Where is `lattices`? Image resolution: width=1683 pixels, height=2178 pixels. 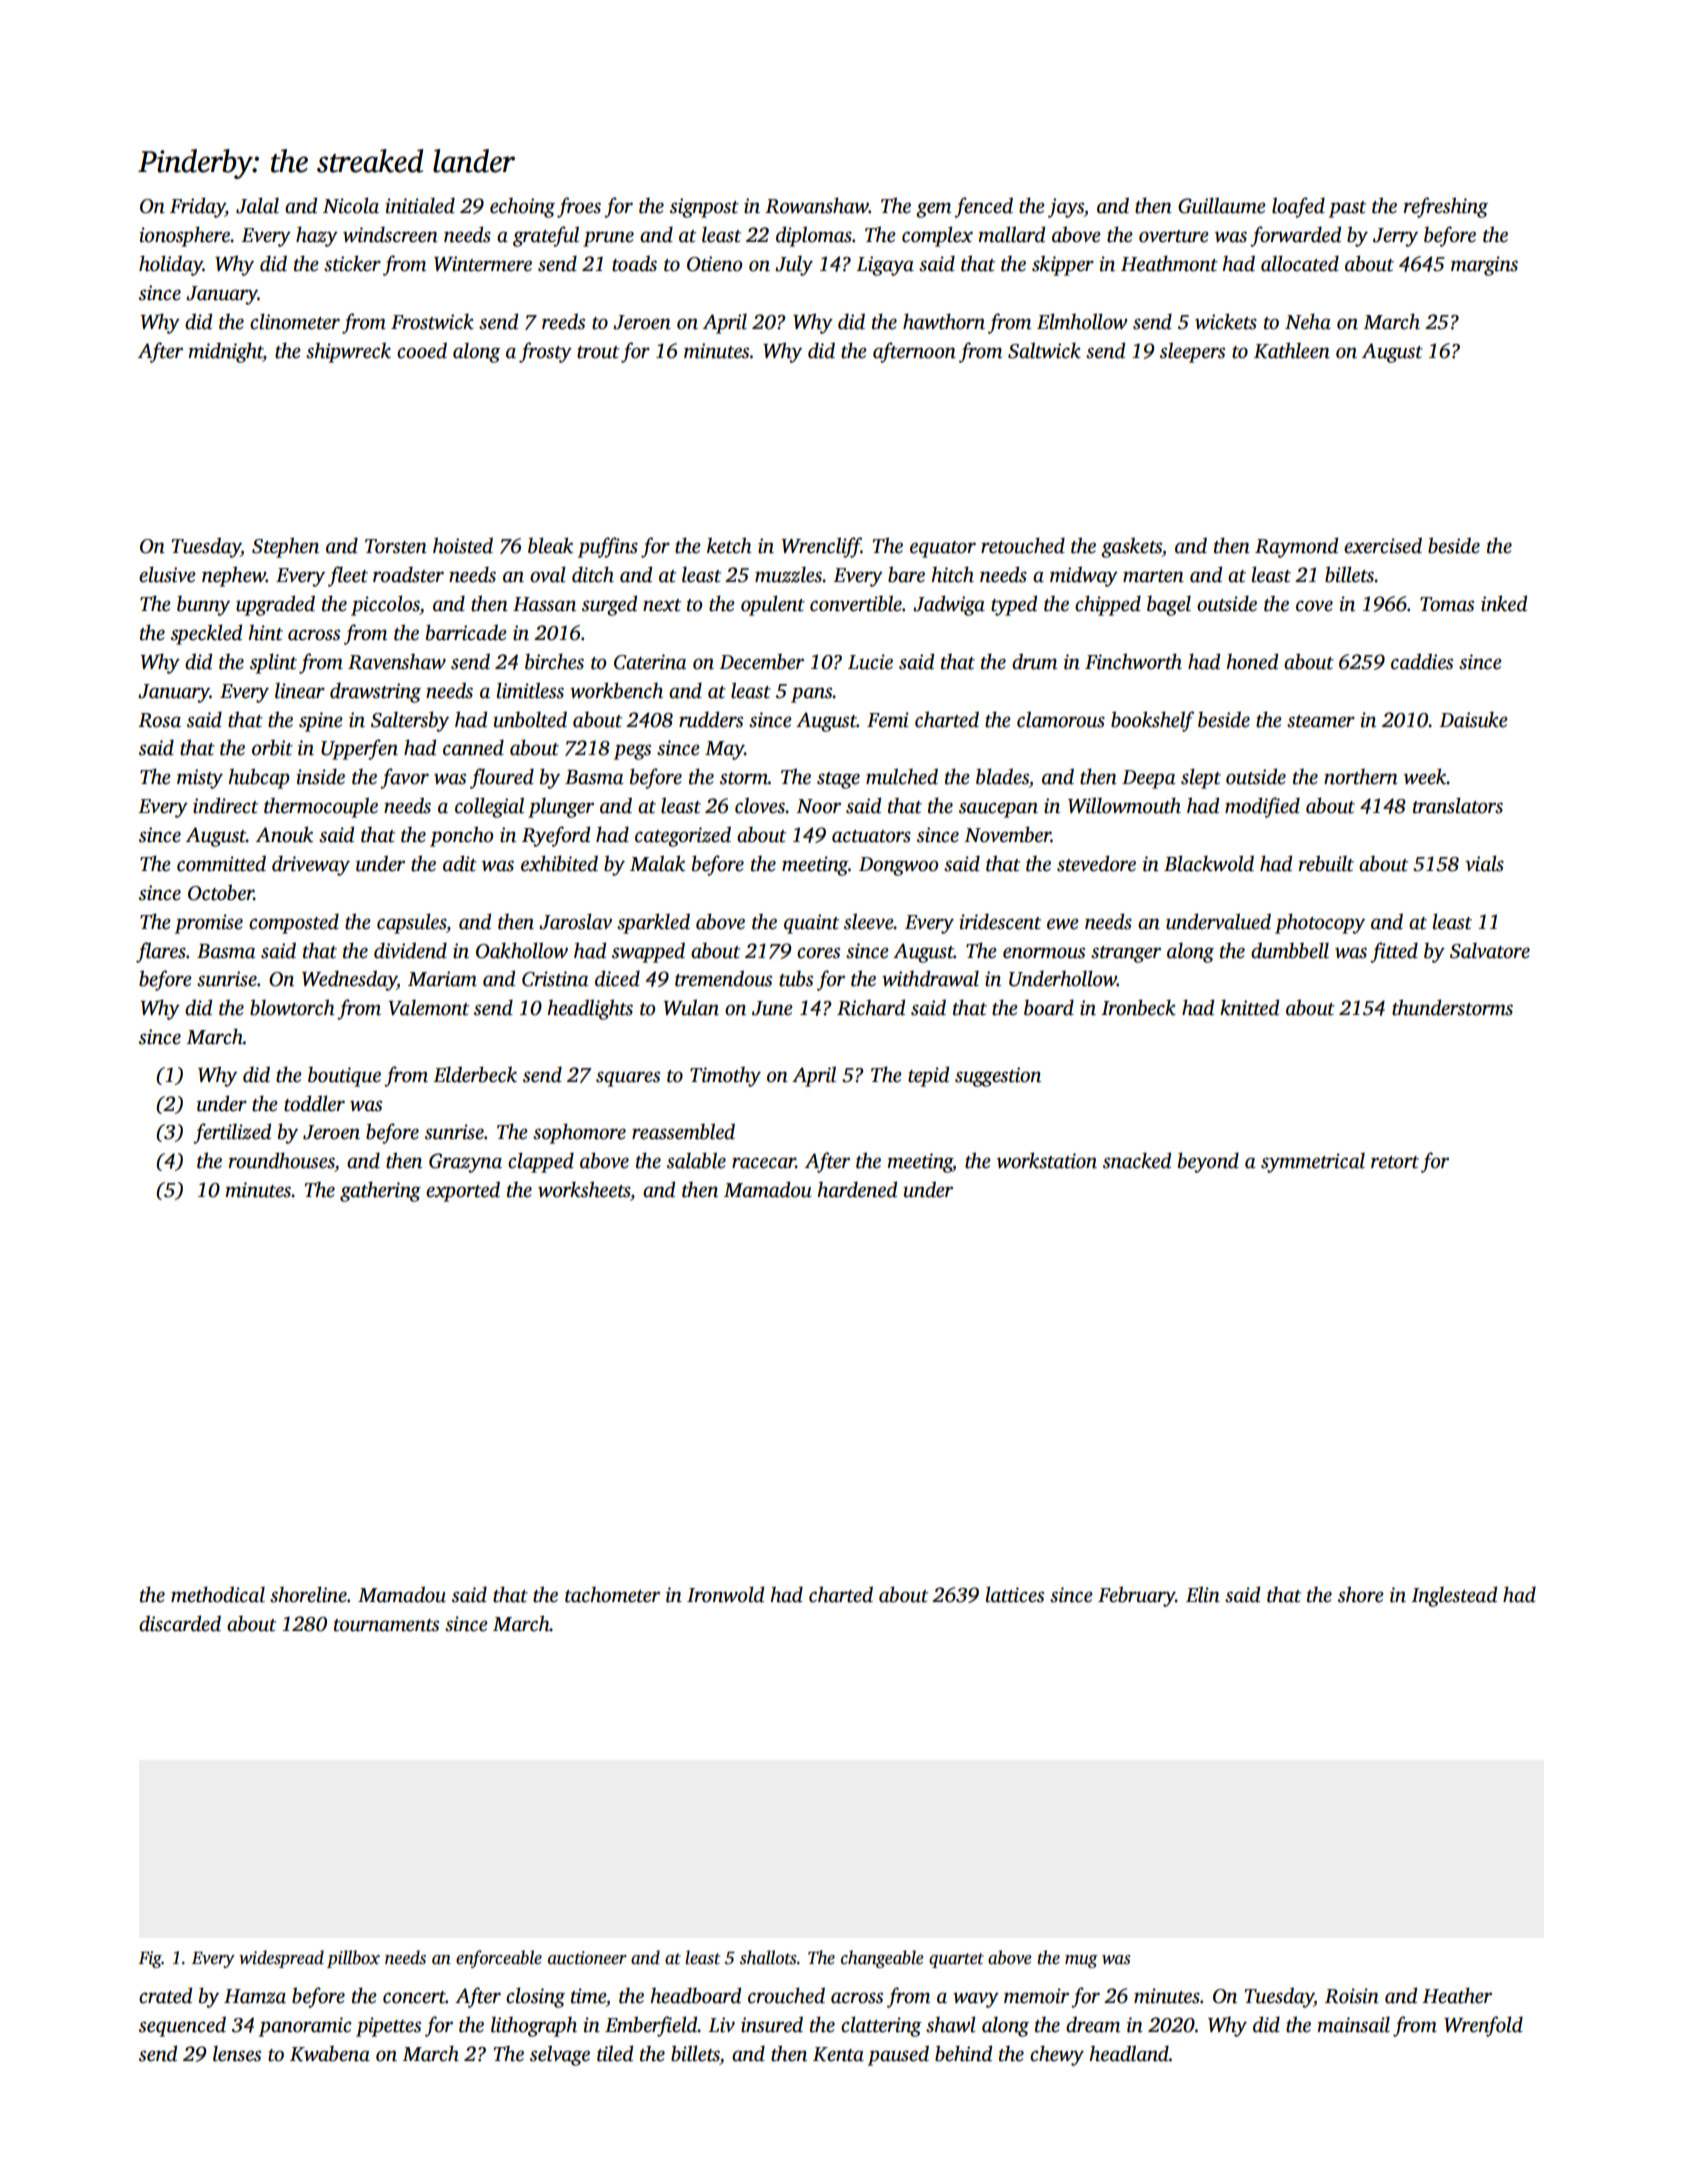
lattices is located at coordinates (1014, 1594).
